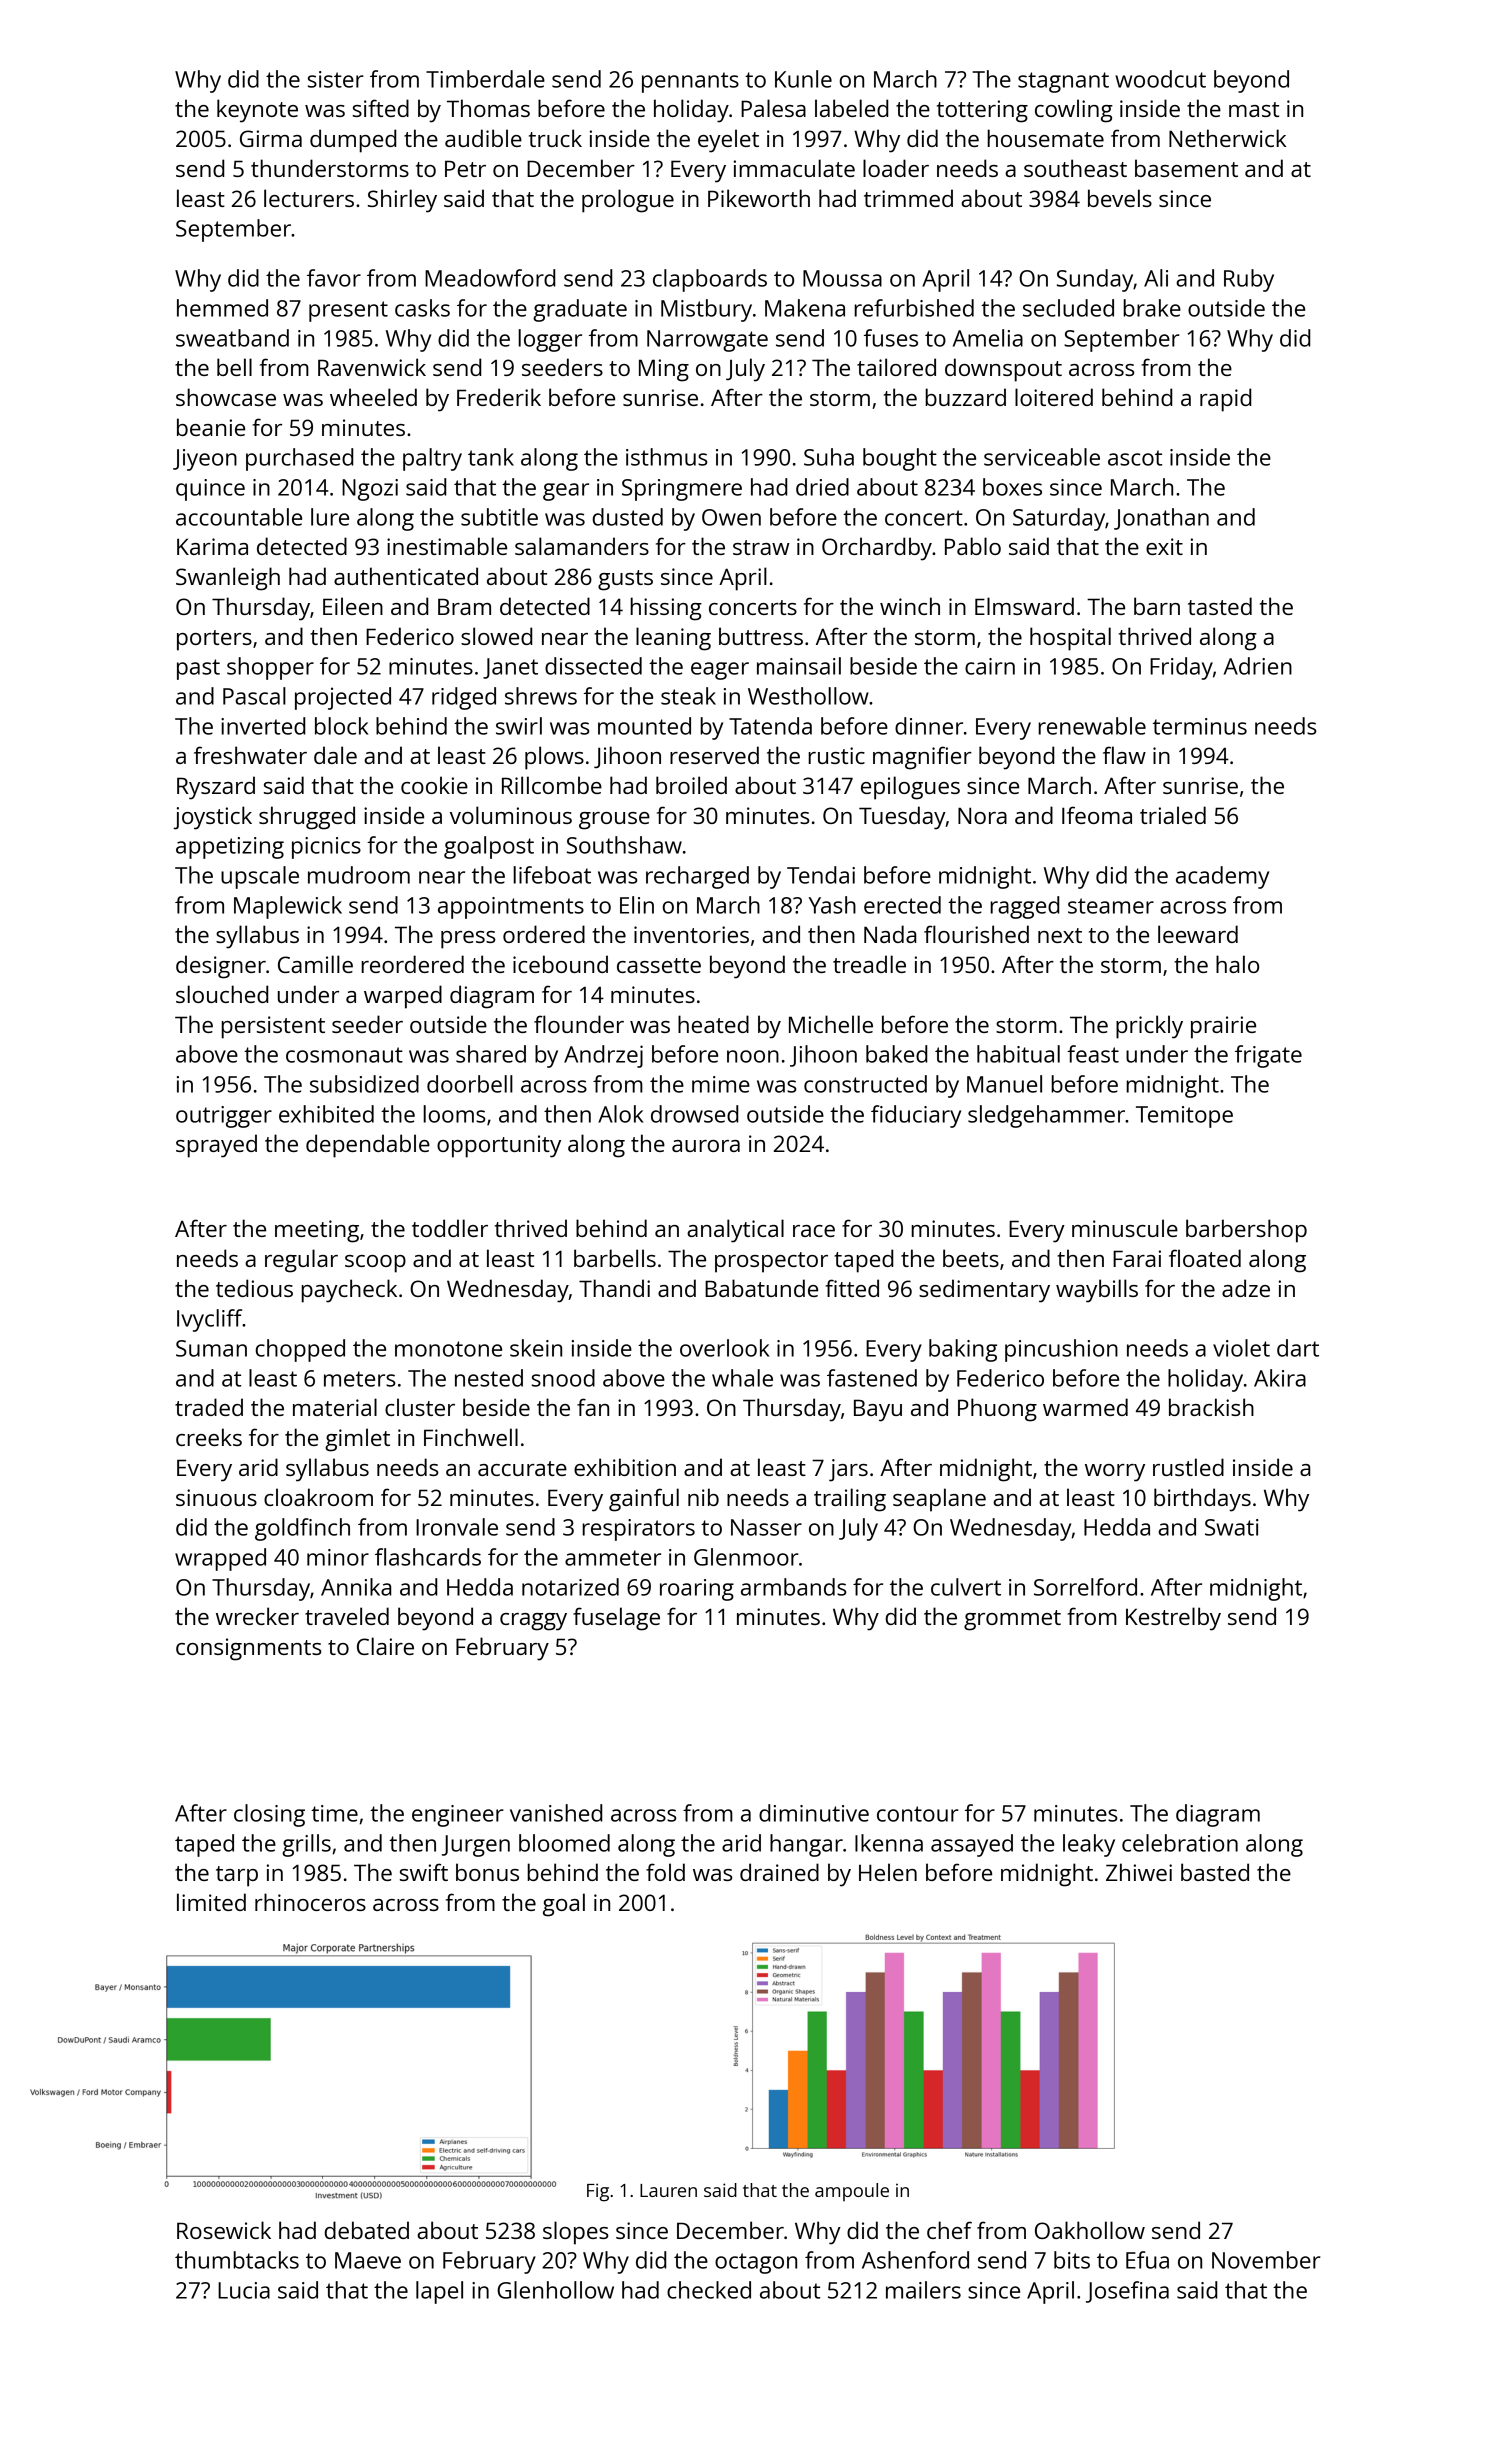  I want to click on dried, so click(822, 487).
